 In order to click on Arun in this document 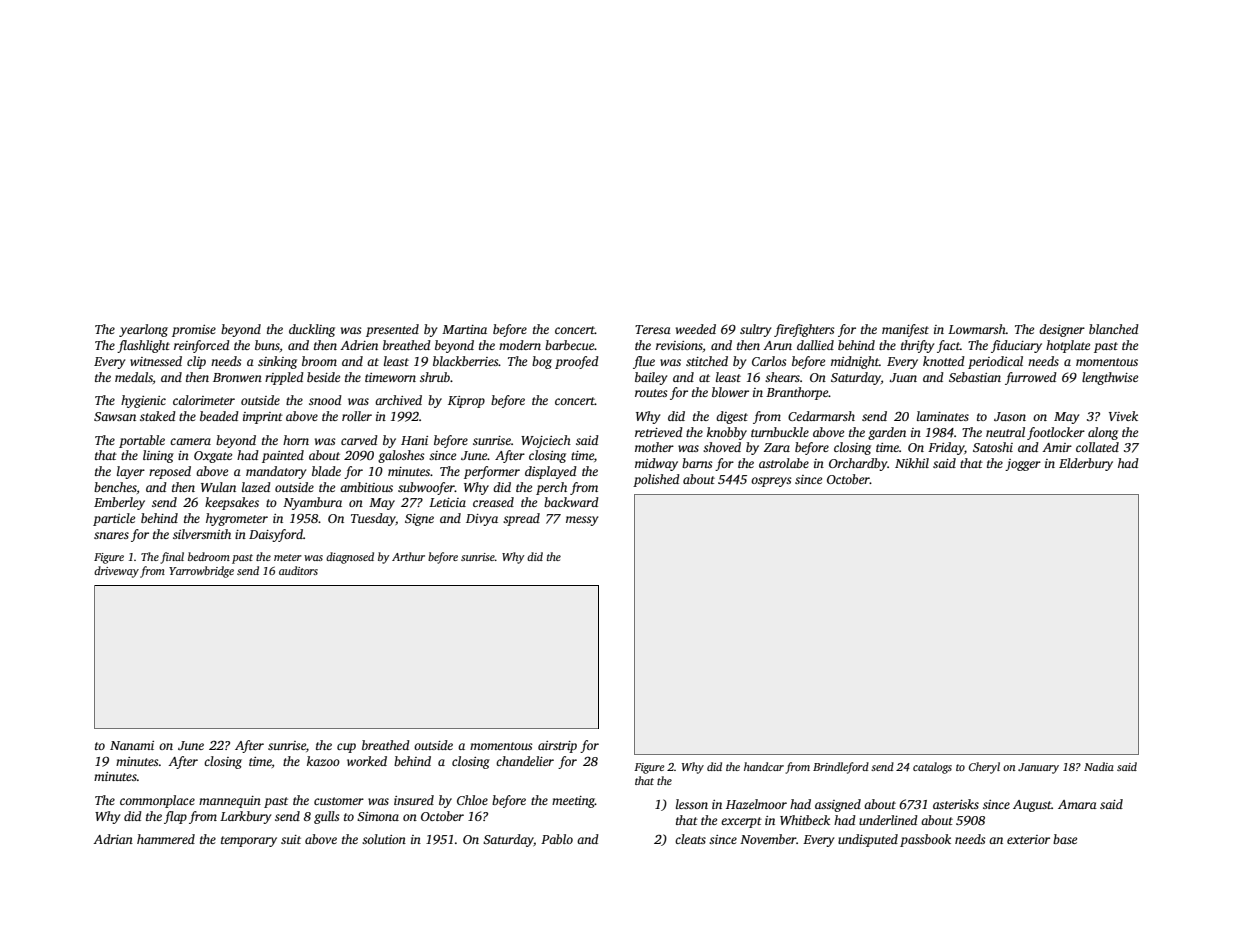, I will do `click(777, 345)`.
